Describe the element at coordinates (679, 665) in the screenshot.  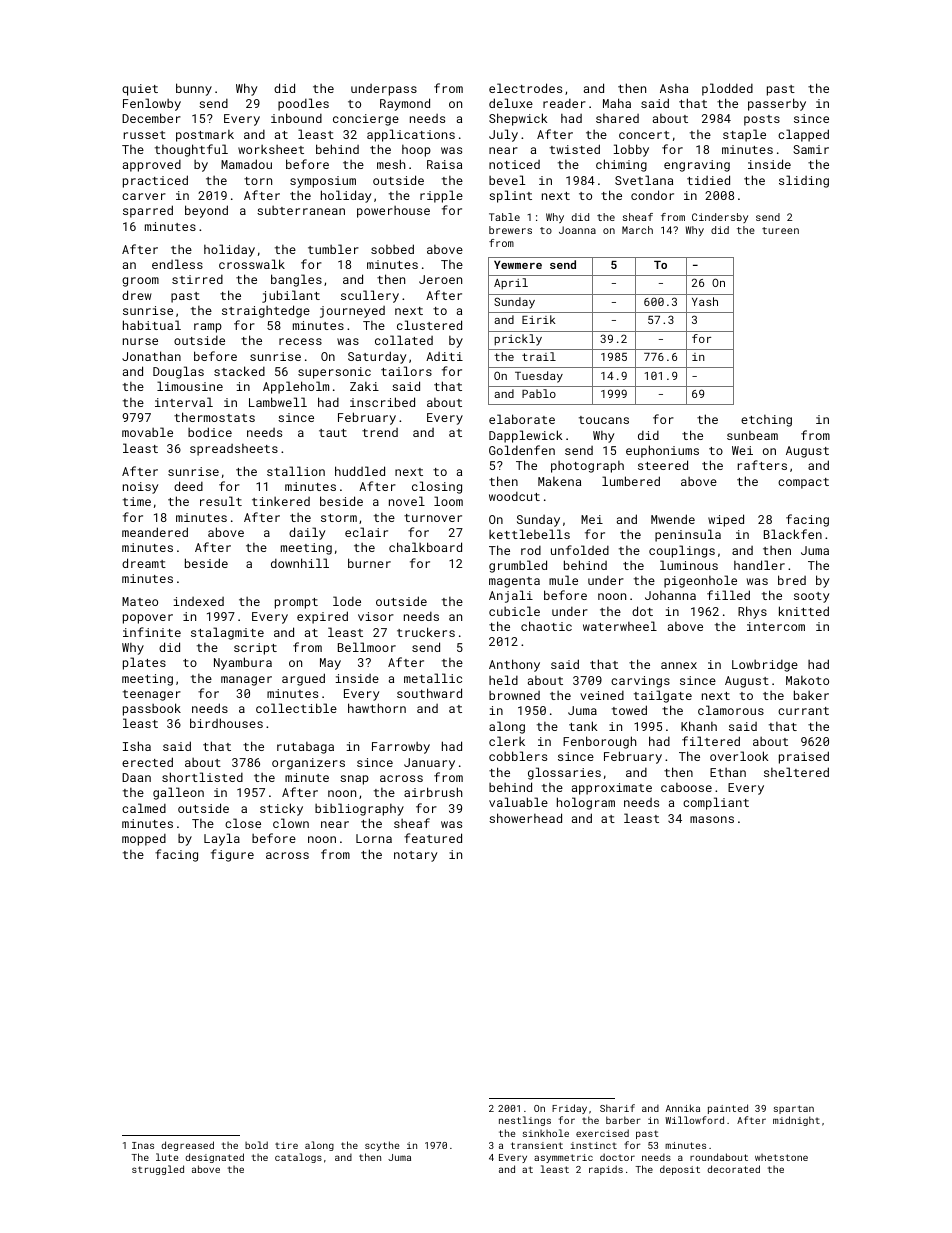
I see `annex` at that location.
